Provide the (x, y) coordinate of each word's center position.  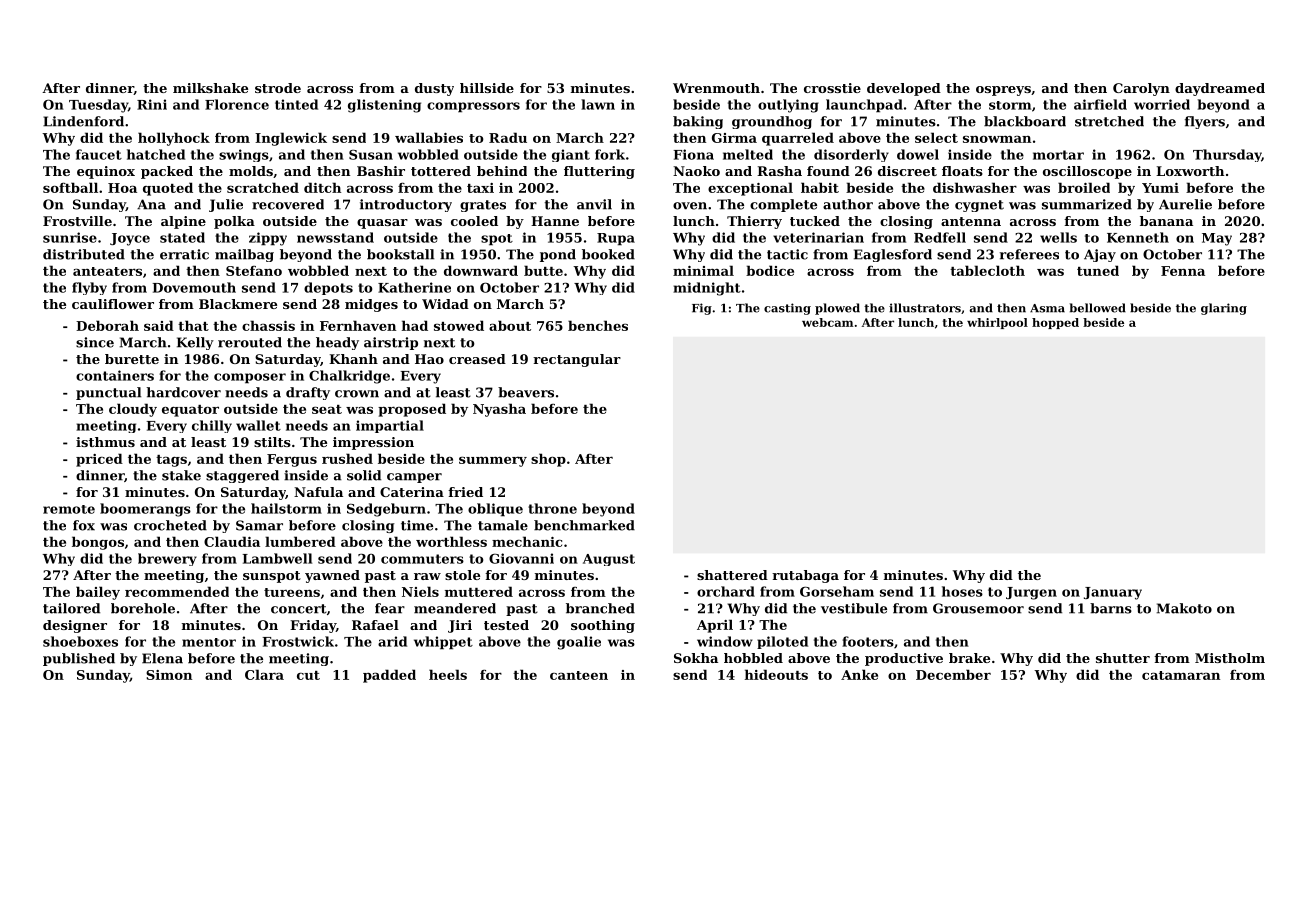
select (936, 137)
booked (608, 254)
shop (548, 460)
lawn (598, 104)
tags (171, 461)
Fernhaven (358, 325)
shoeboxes (80, 641)
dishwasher (975, 187)
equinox (106, 172)
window (725, 641)
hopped (1055, 323)
